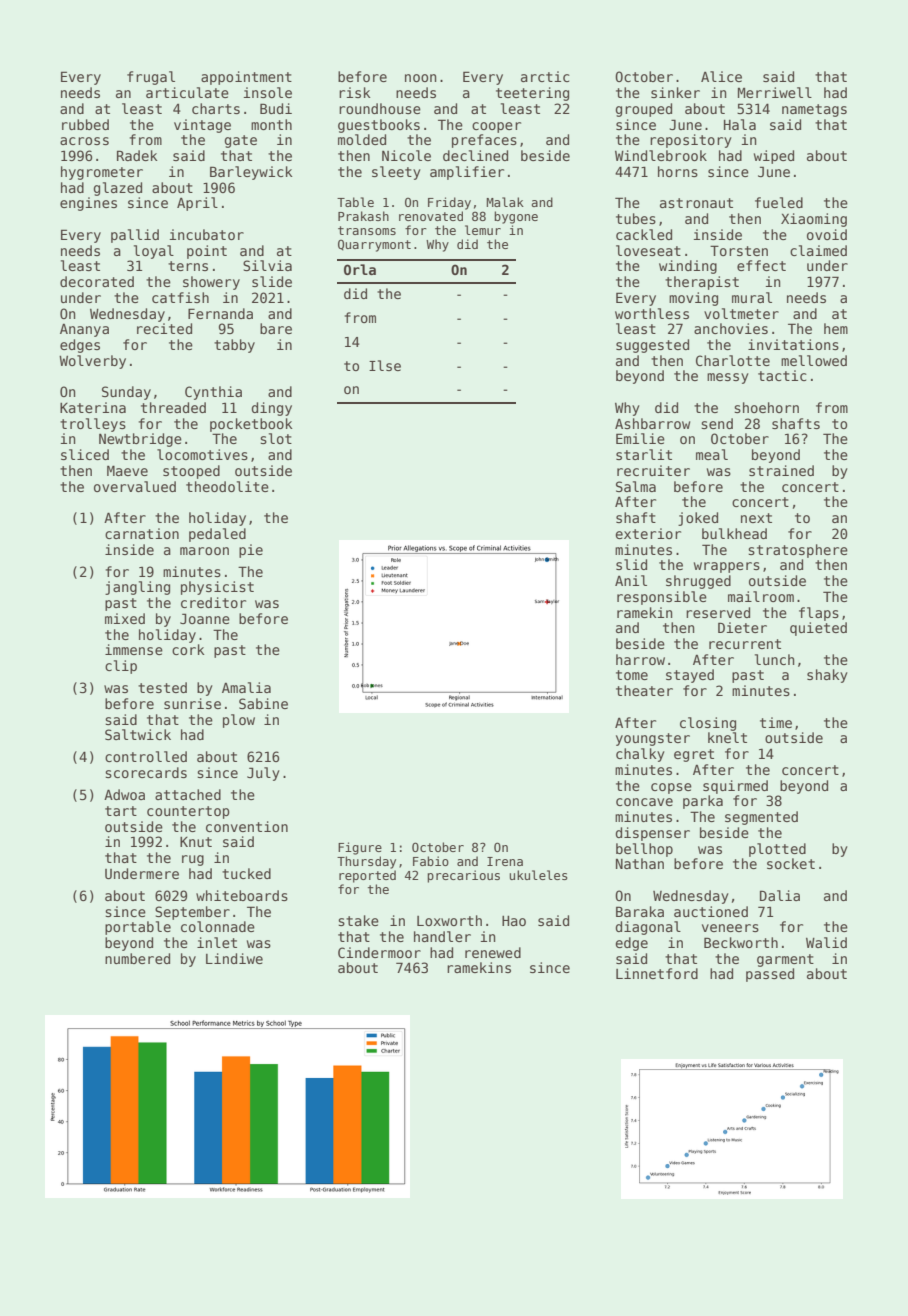 This document has width=908, height=1316. What do you see at coordinates (798, 551) in the document?
I see `stratosphere` at bounding box center [798, 551].
